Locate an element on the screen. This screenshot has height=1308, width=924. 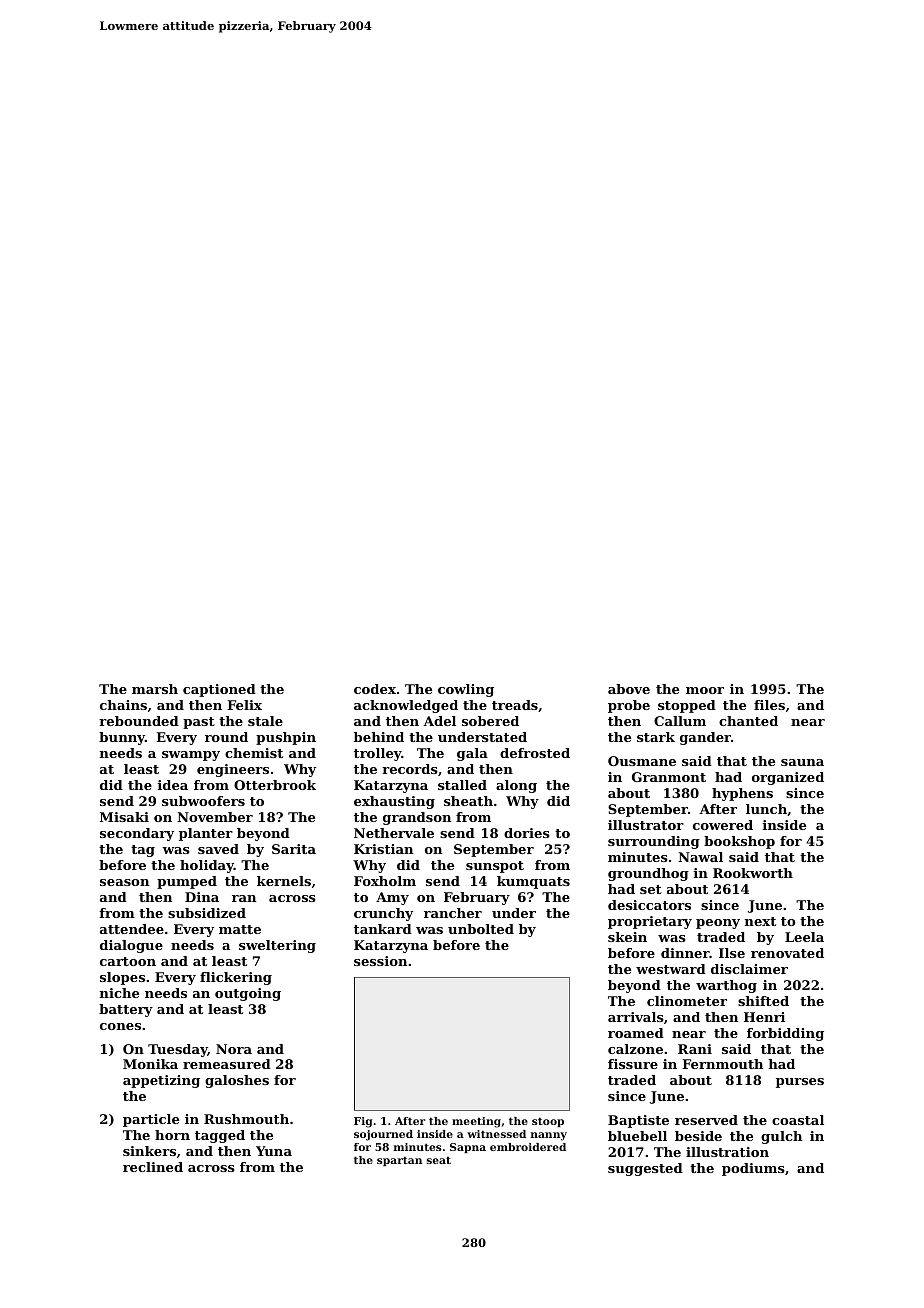
arrivals is located at coordinates (636, 1017).
